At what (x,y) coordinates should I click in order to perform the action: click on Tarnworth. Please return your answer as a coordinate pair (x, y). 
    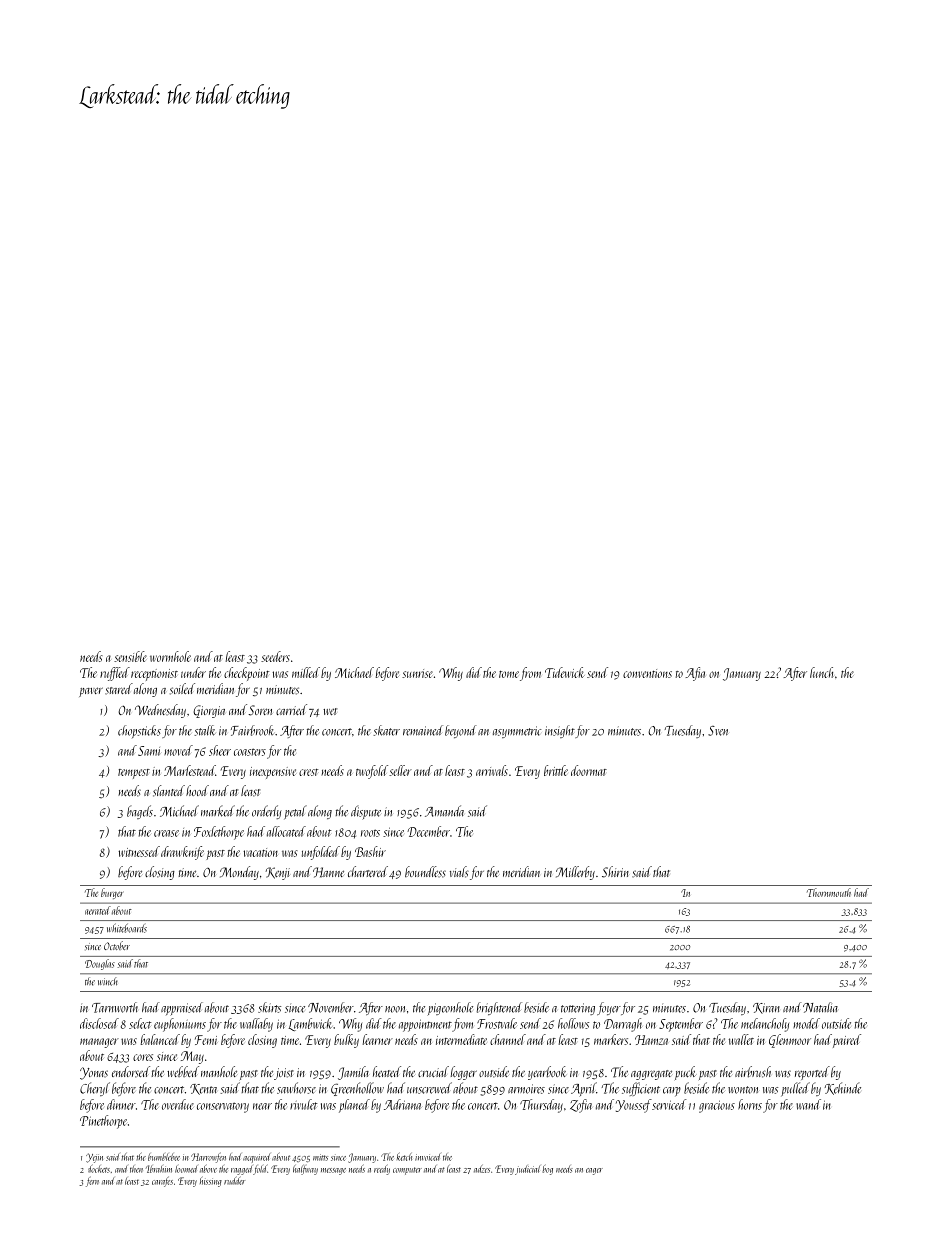
    Looking at the image, I should click on (115, 1007).
